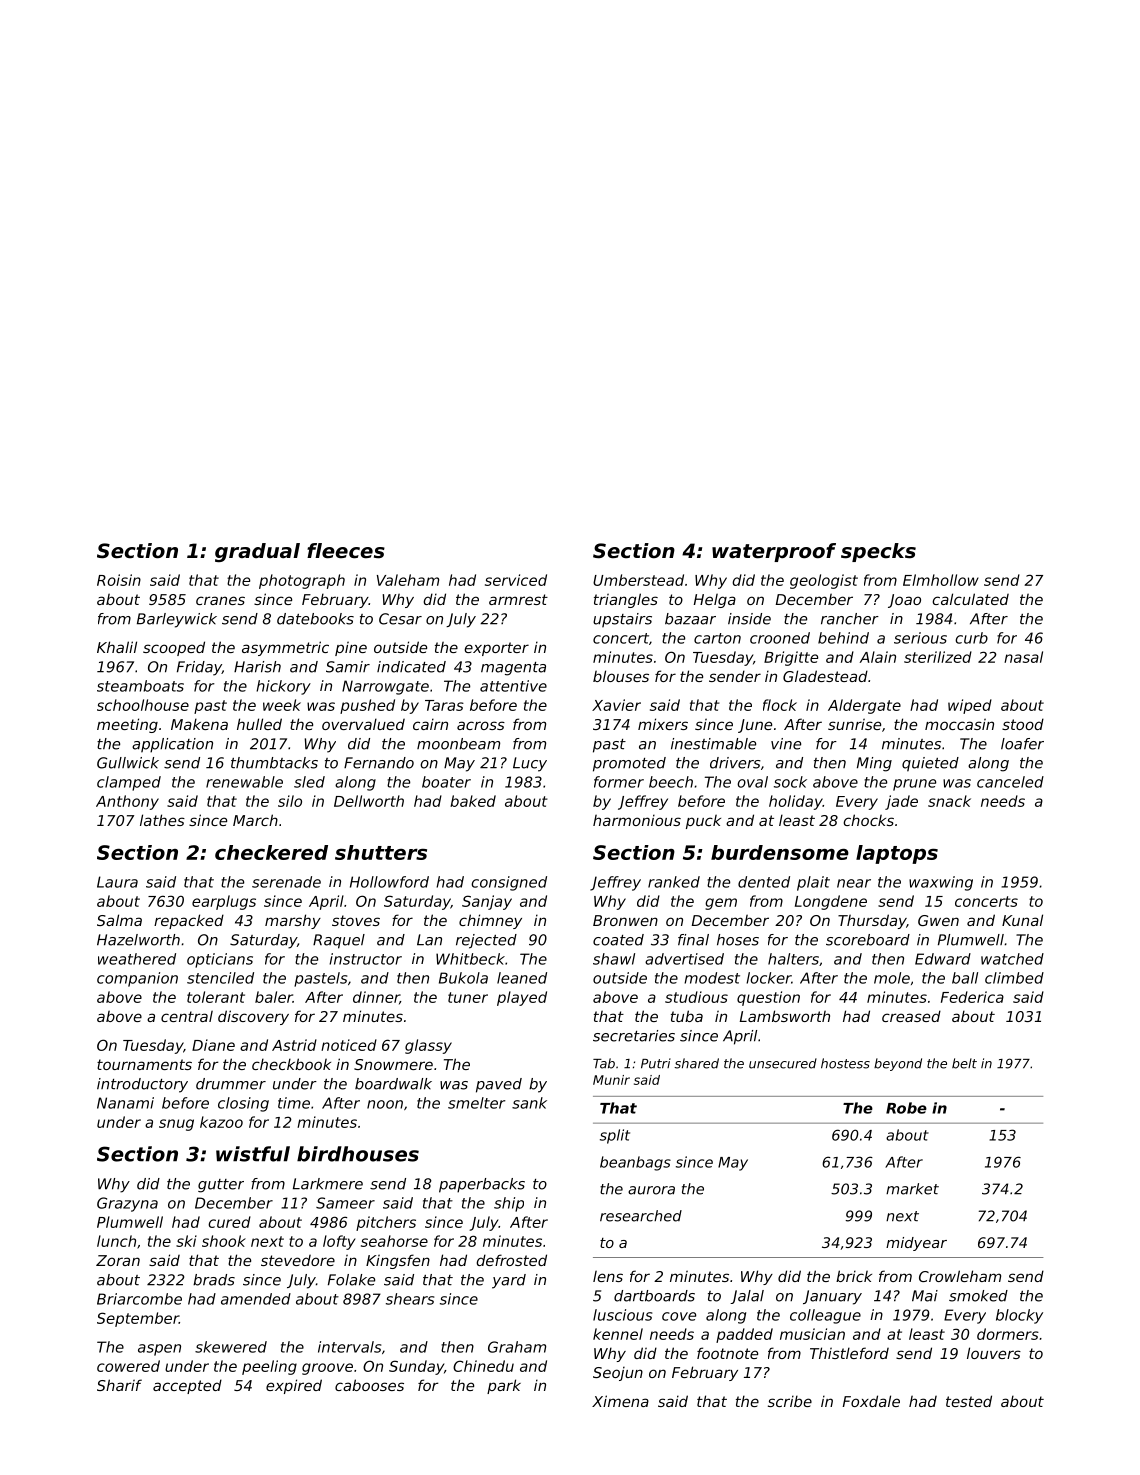 The image size is (1140, 1475). Describe the element at coordinates (224, 902) in the screenshot. I see `earplugs` at that location.
